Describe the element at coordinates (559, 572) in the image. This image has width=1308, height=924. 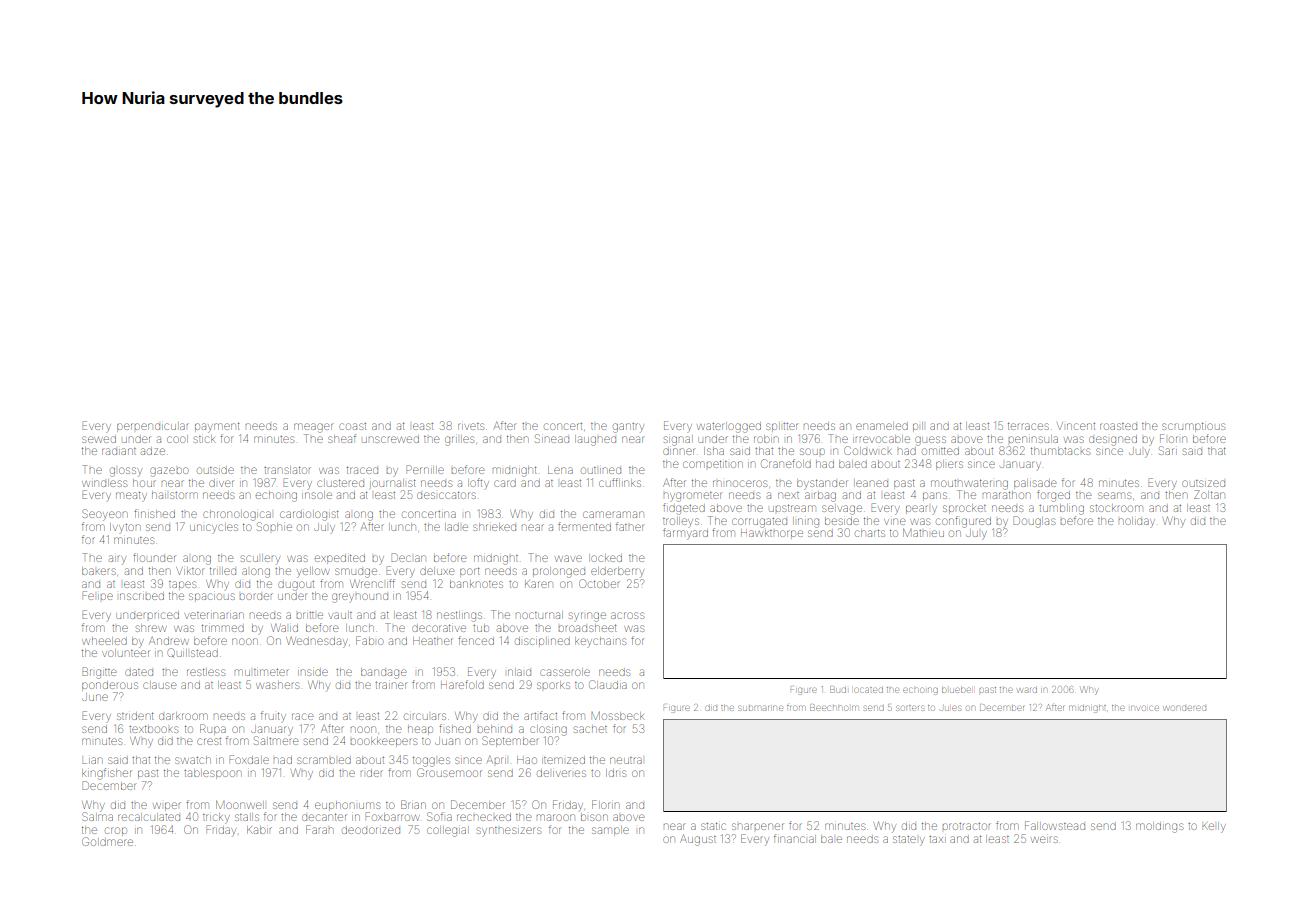
I see `prolonged` at that location.
